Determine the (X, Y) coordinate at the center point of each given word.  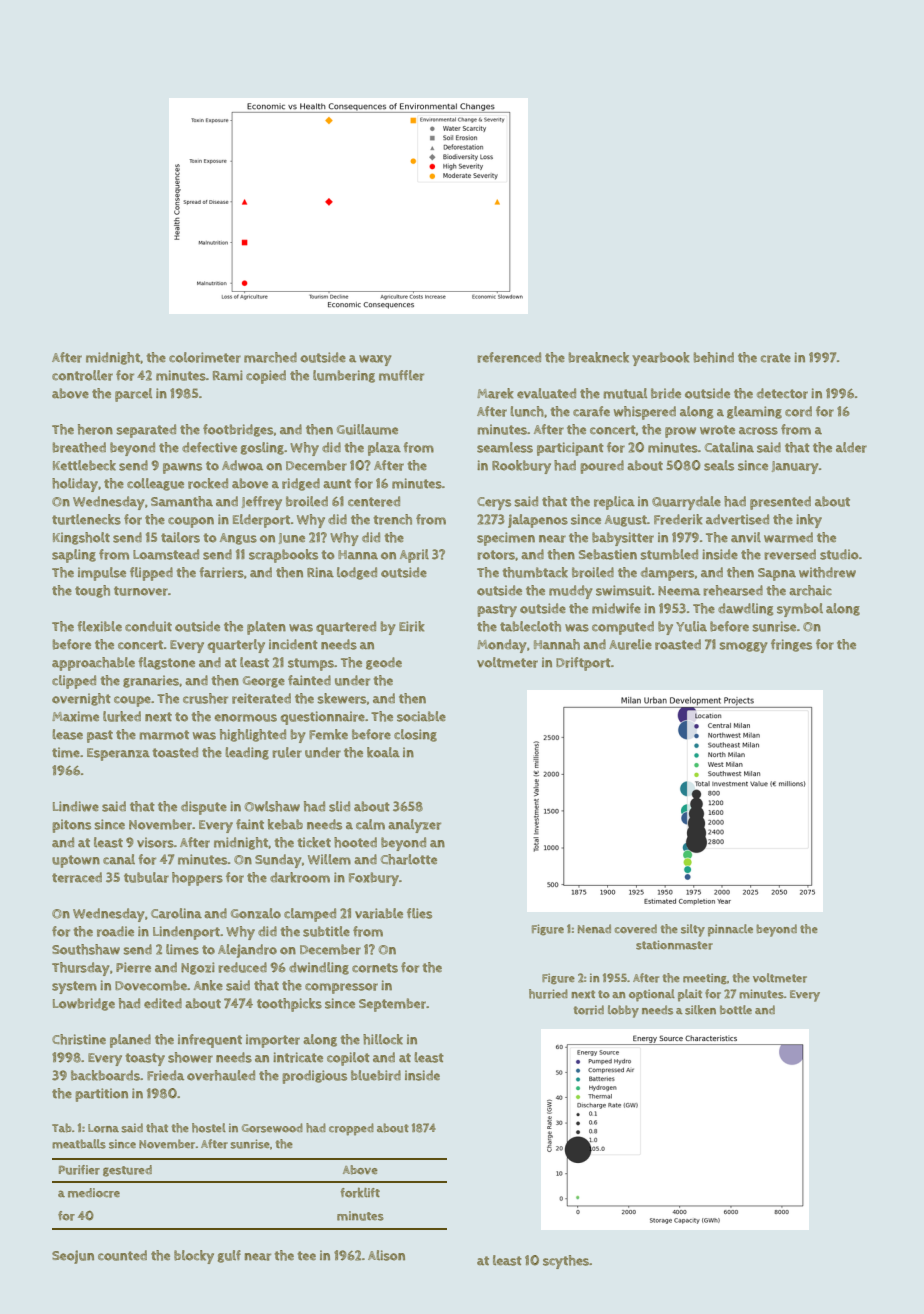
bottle (736, 1010)
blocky (194, 1257)
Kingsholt (81, 538)
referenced (509, 357)
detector (782, 393)
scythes (566, 1262)
